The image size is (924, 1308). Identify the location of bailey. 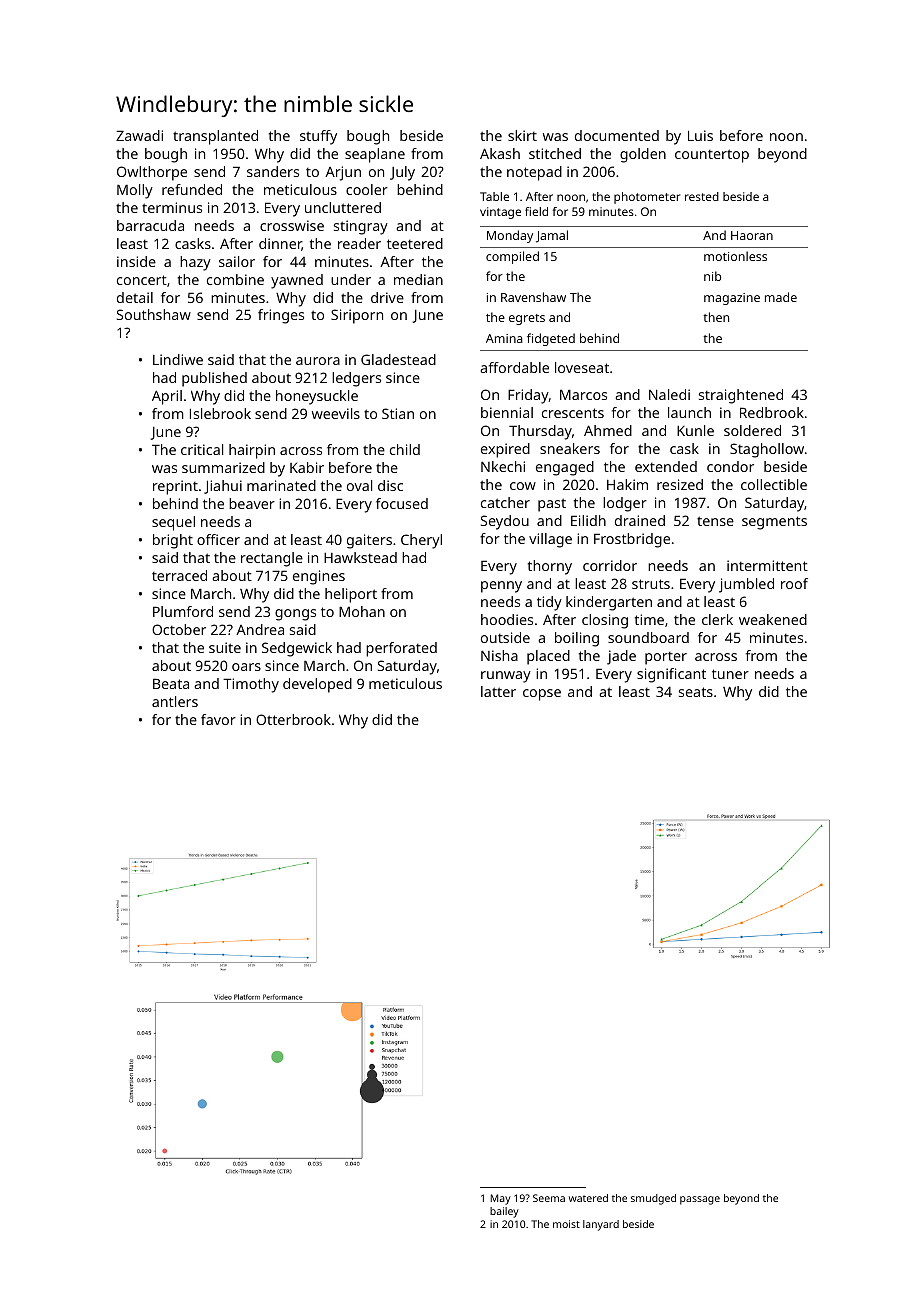
(504, 1212).
